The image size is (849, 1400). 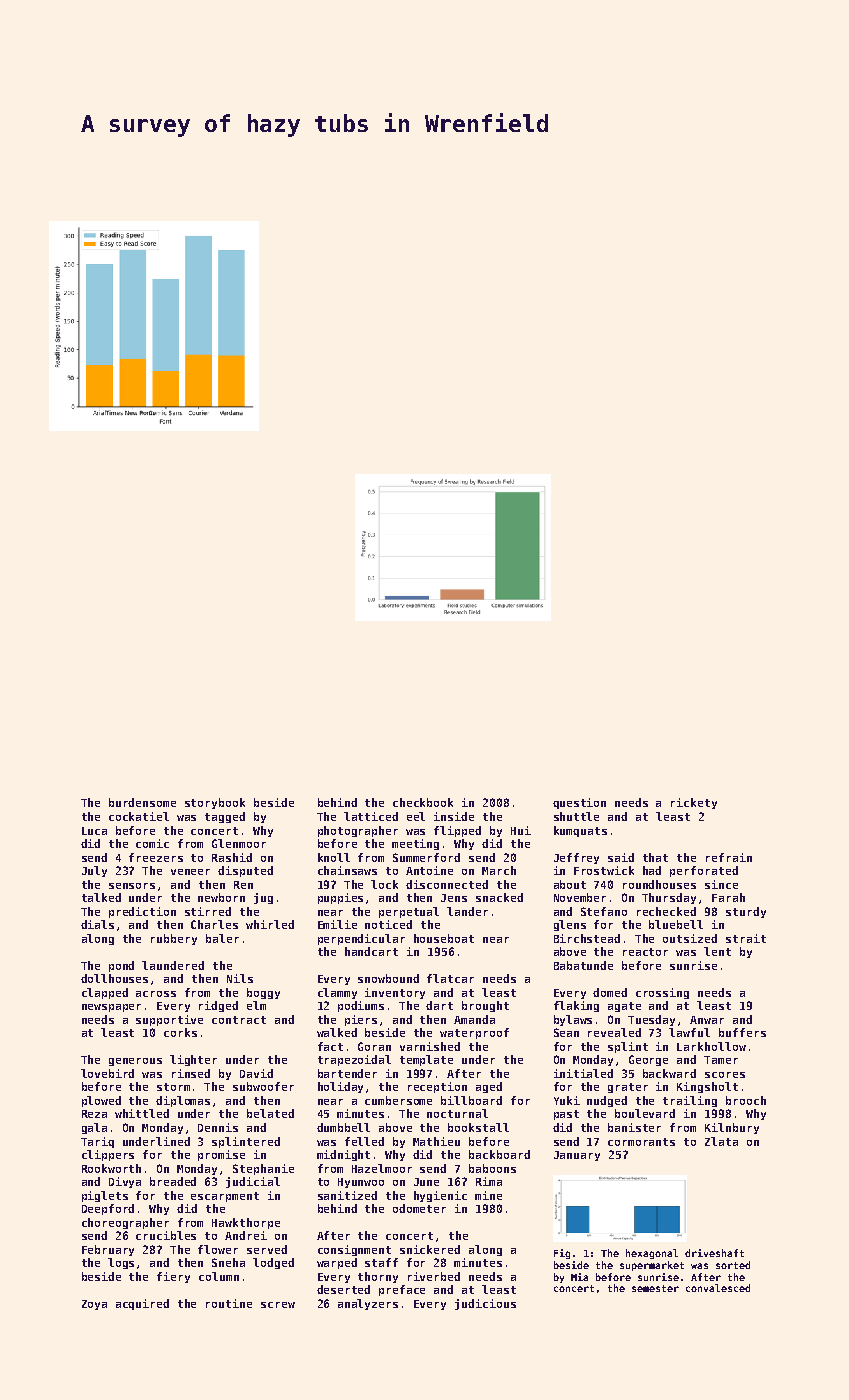 I want to click on waterproof, so click(x=474, y=1033).
